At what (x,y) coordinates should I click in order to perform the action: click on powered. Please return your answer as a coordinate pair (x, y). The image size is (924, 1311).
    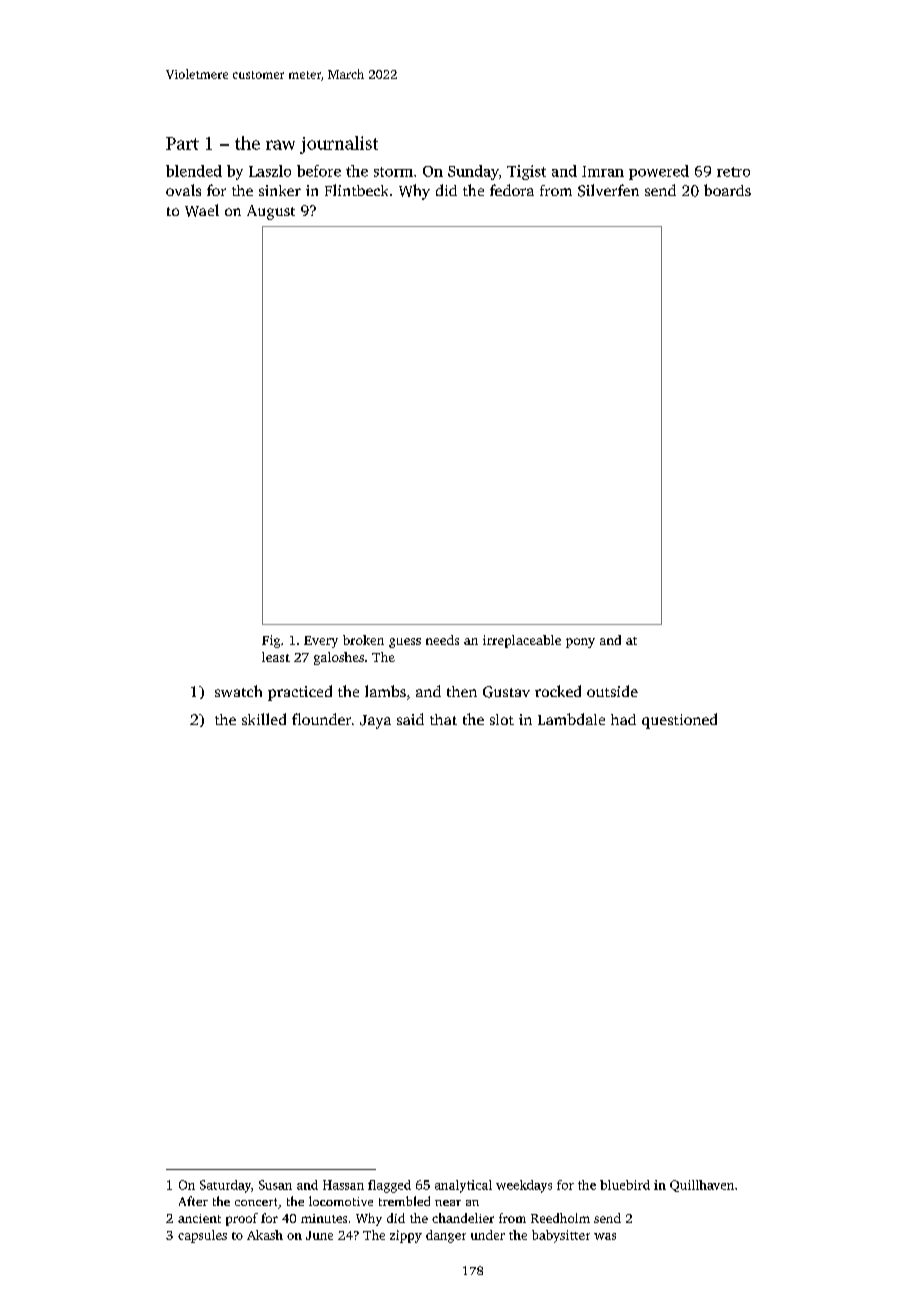
    Looking at the image, I should click on (659, 172).
